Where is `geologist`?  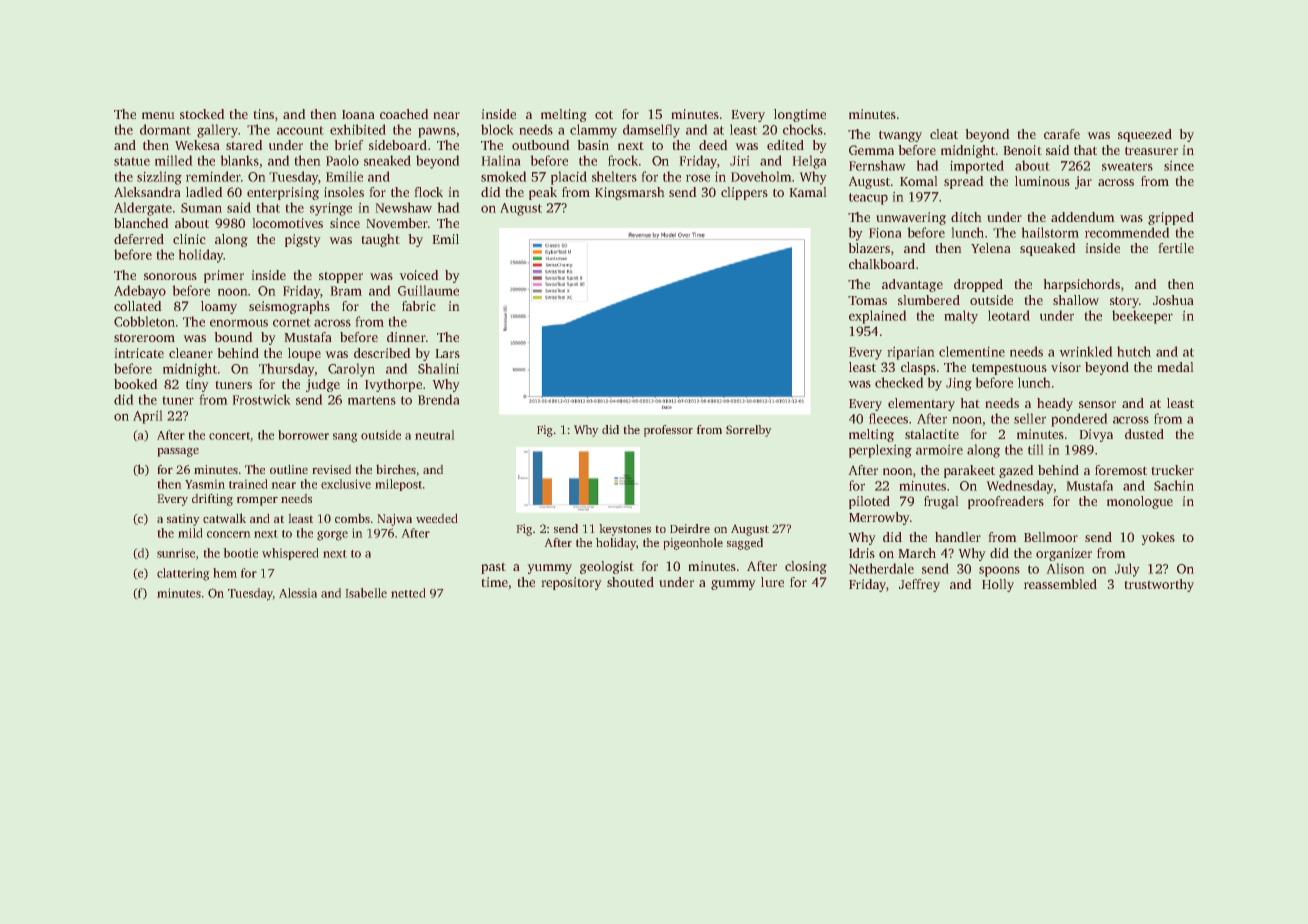
geologist is located at coordinates (607, 567).
